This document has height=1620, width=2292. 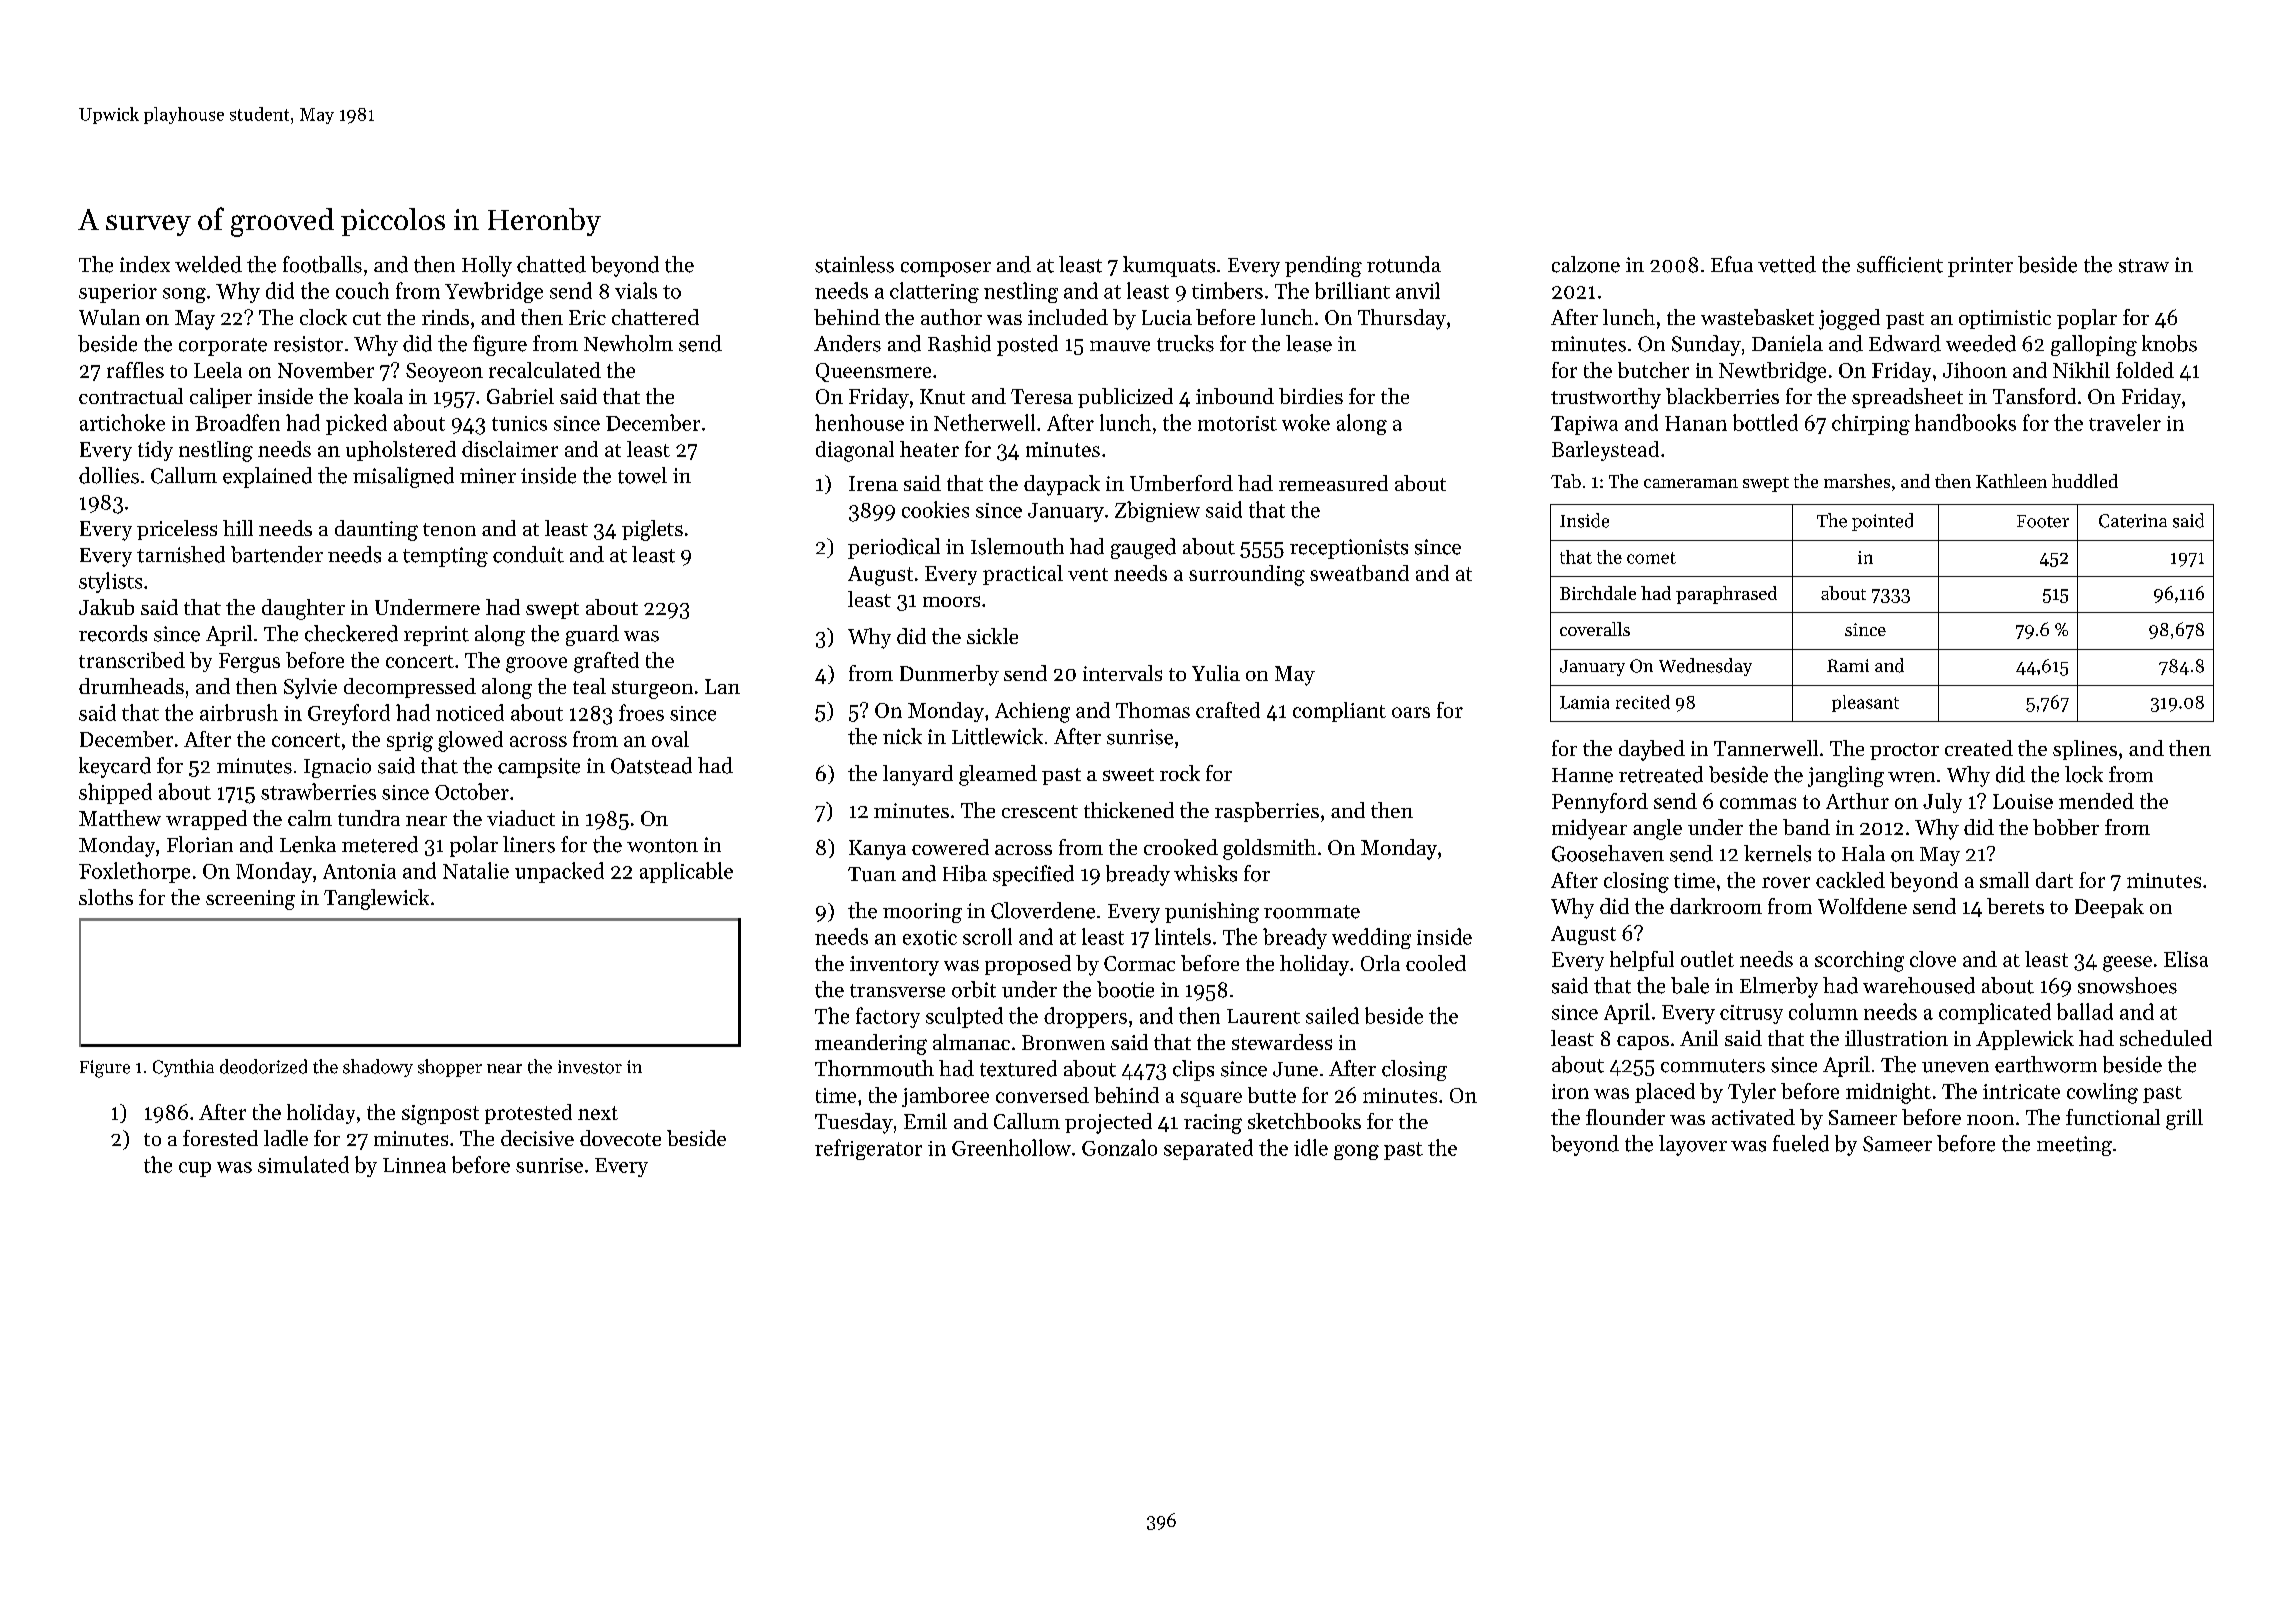 What do you see at coordinates (303, 609) in the document?
I see `daughter` at bounding box center [303, 609].
